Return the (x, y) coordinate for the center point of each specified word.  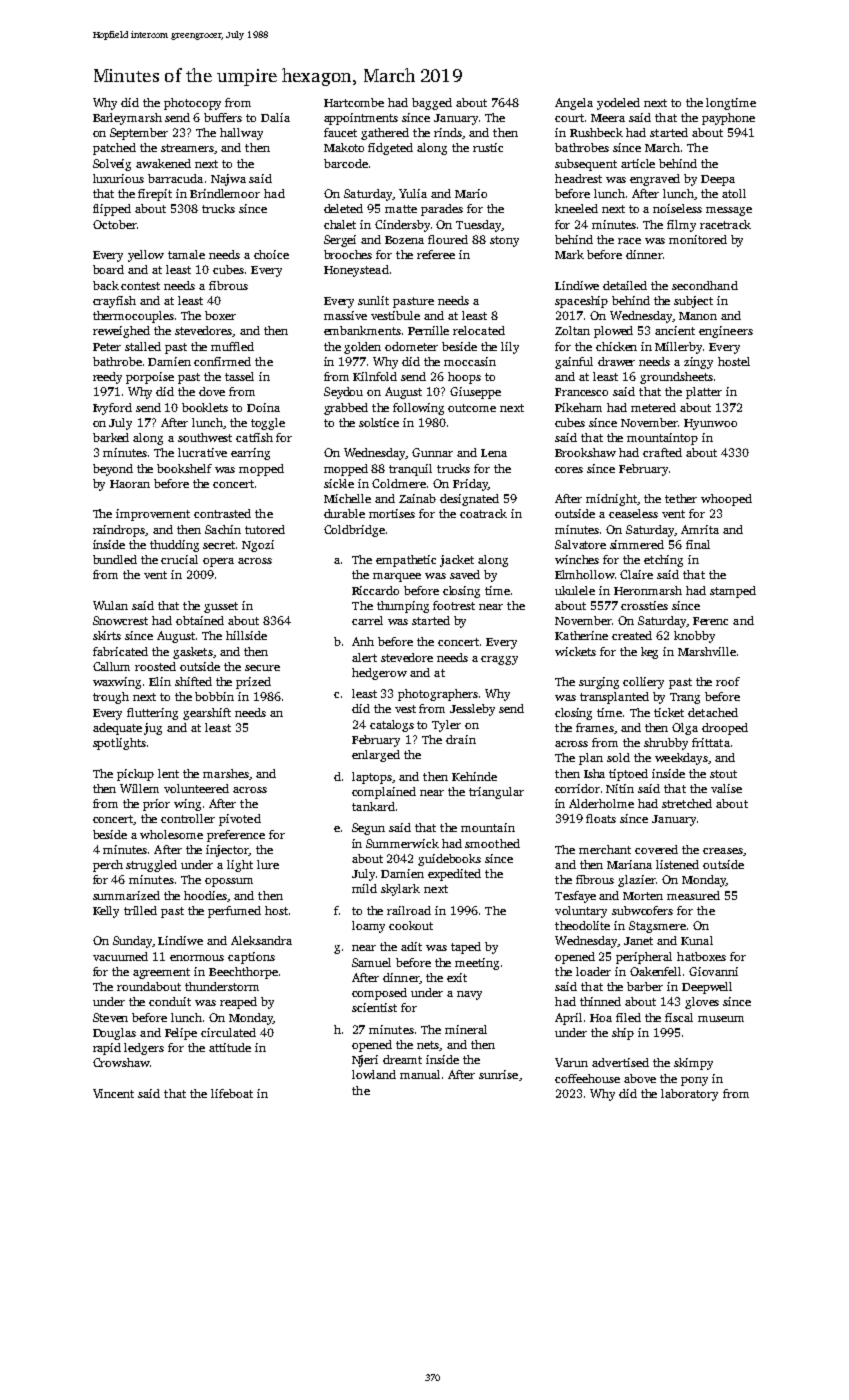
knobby (694, 637)
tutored (265, 529)
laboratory (689, 1095)
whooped (726, 500)
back (106, 285)
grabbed (346, 409)
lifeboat (232, 1093)
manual (420, 1074)
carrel (367, 620)
